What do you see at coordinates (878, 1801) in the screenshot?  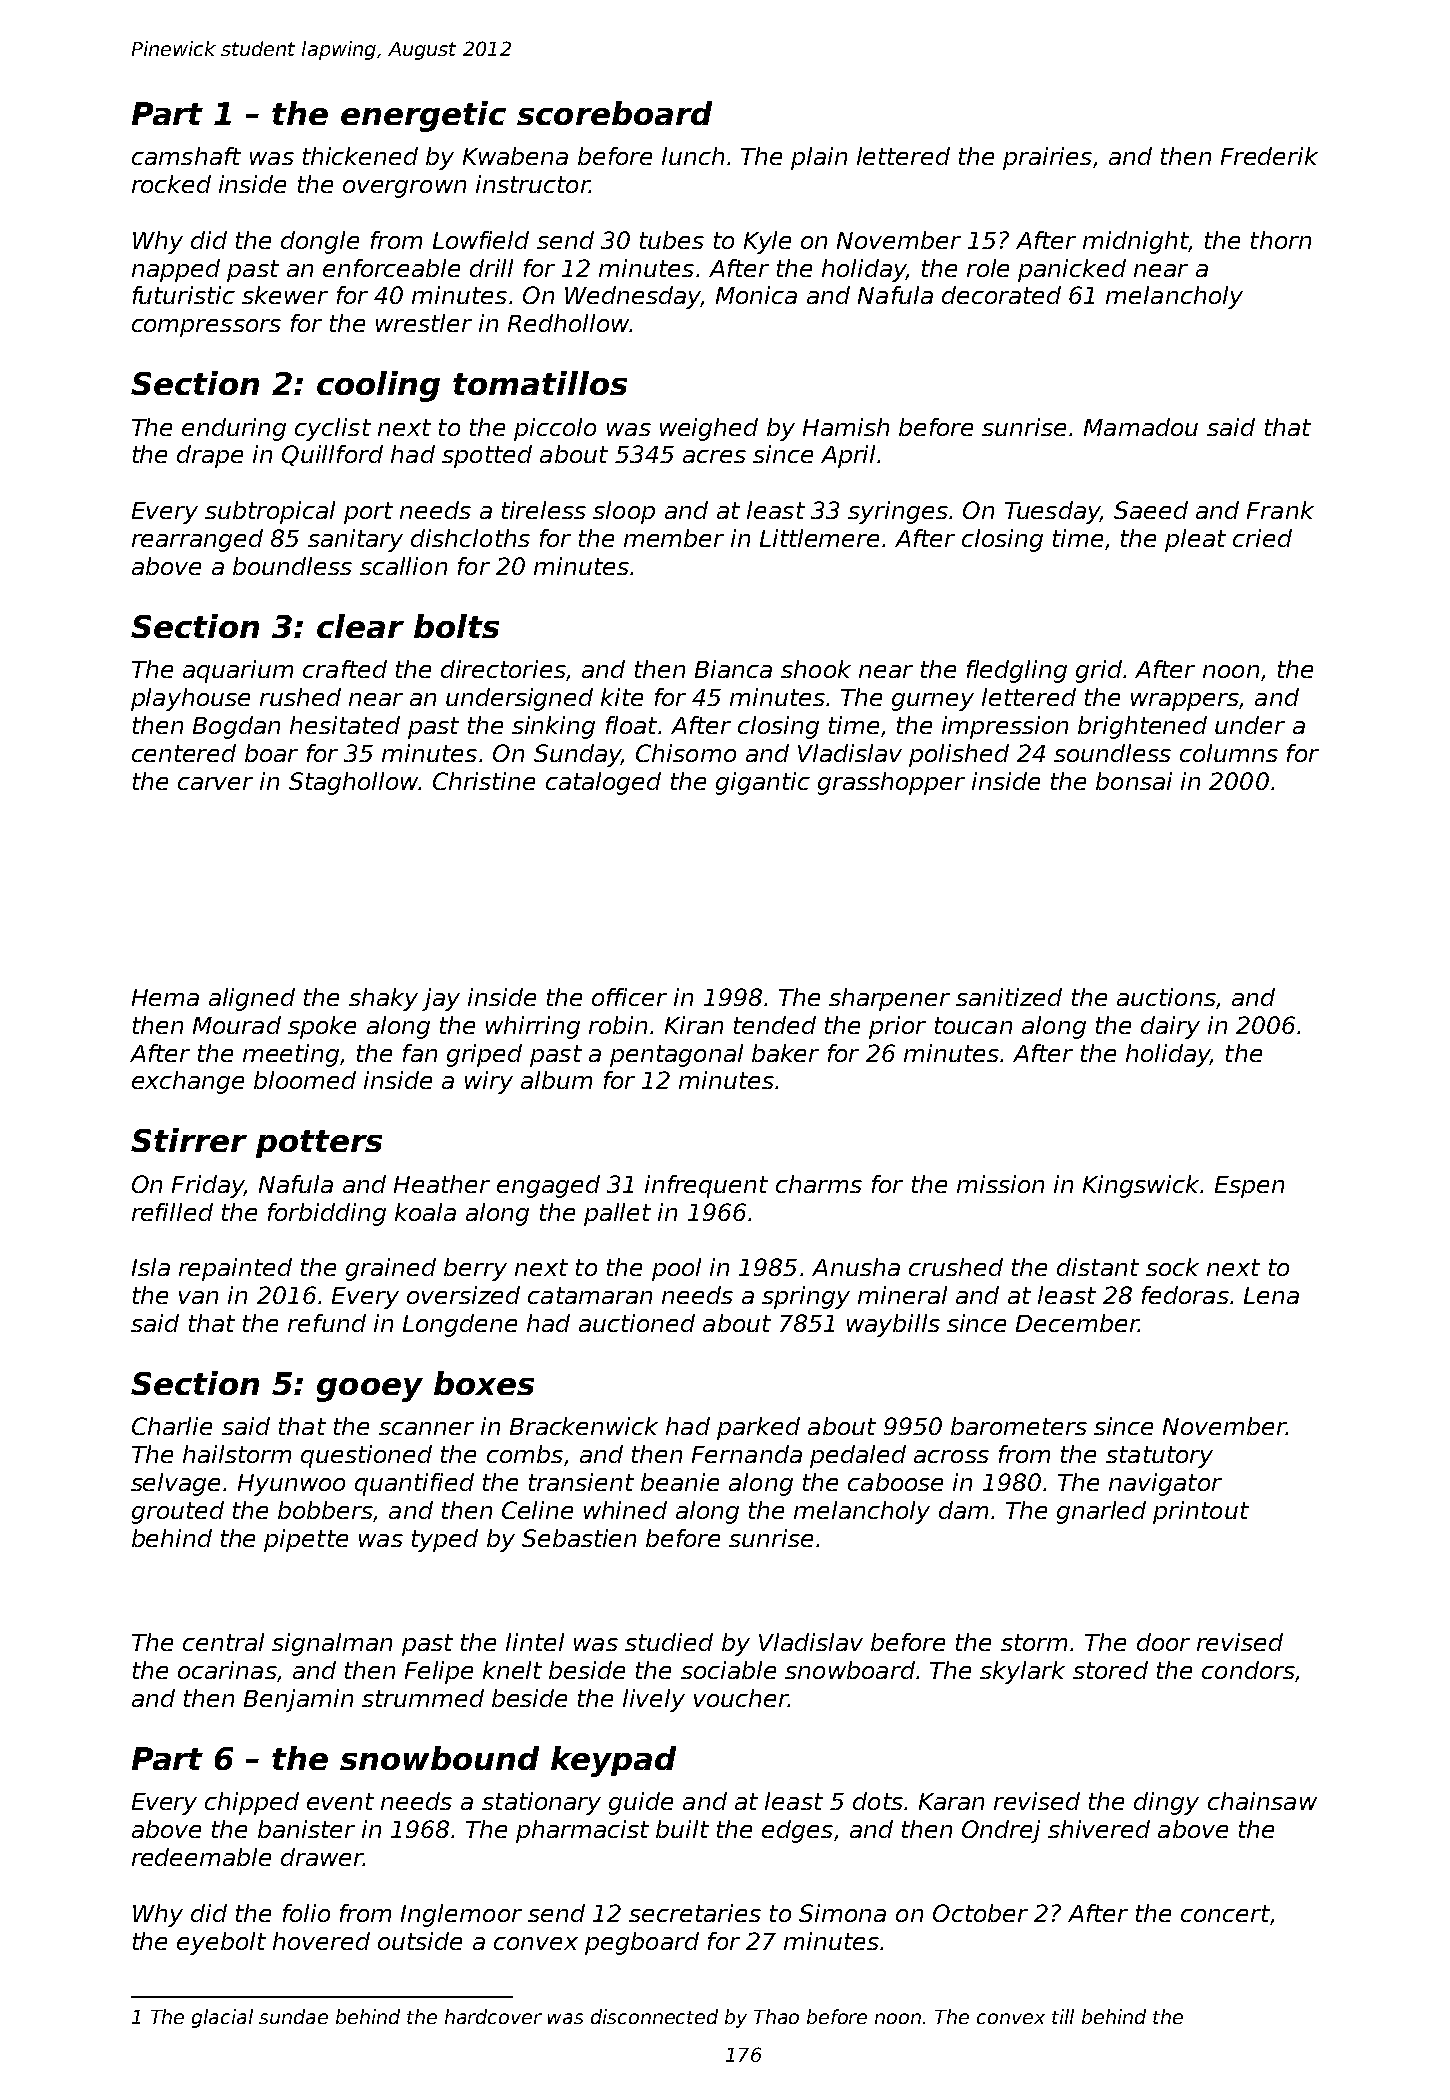 I see `dots` at bounding box center [878, 1801].
